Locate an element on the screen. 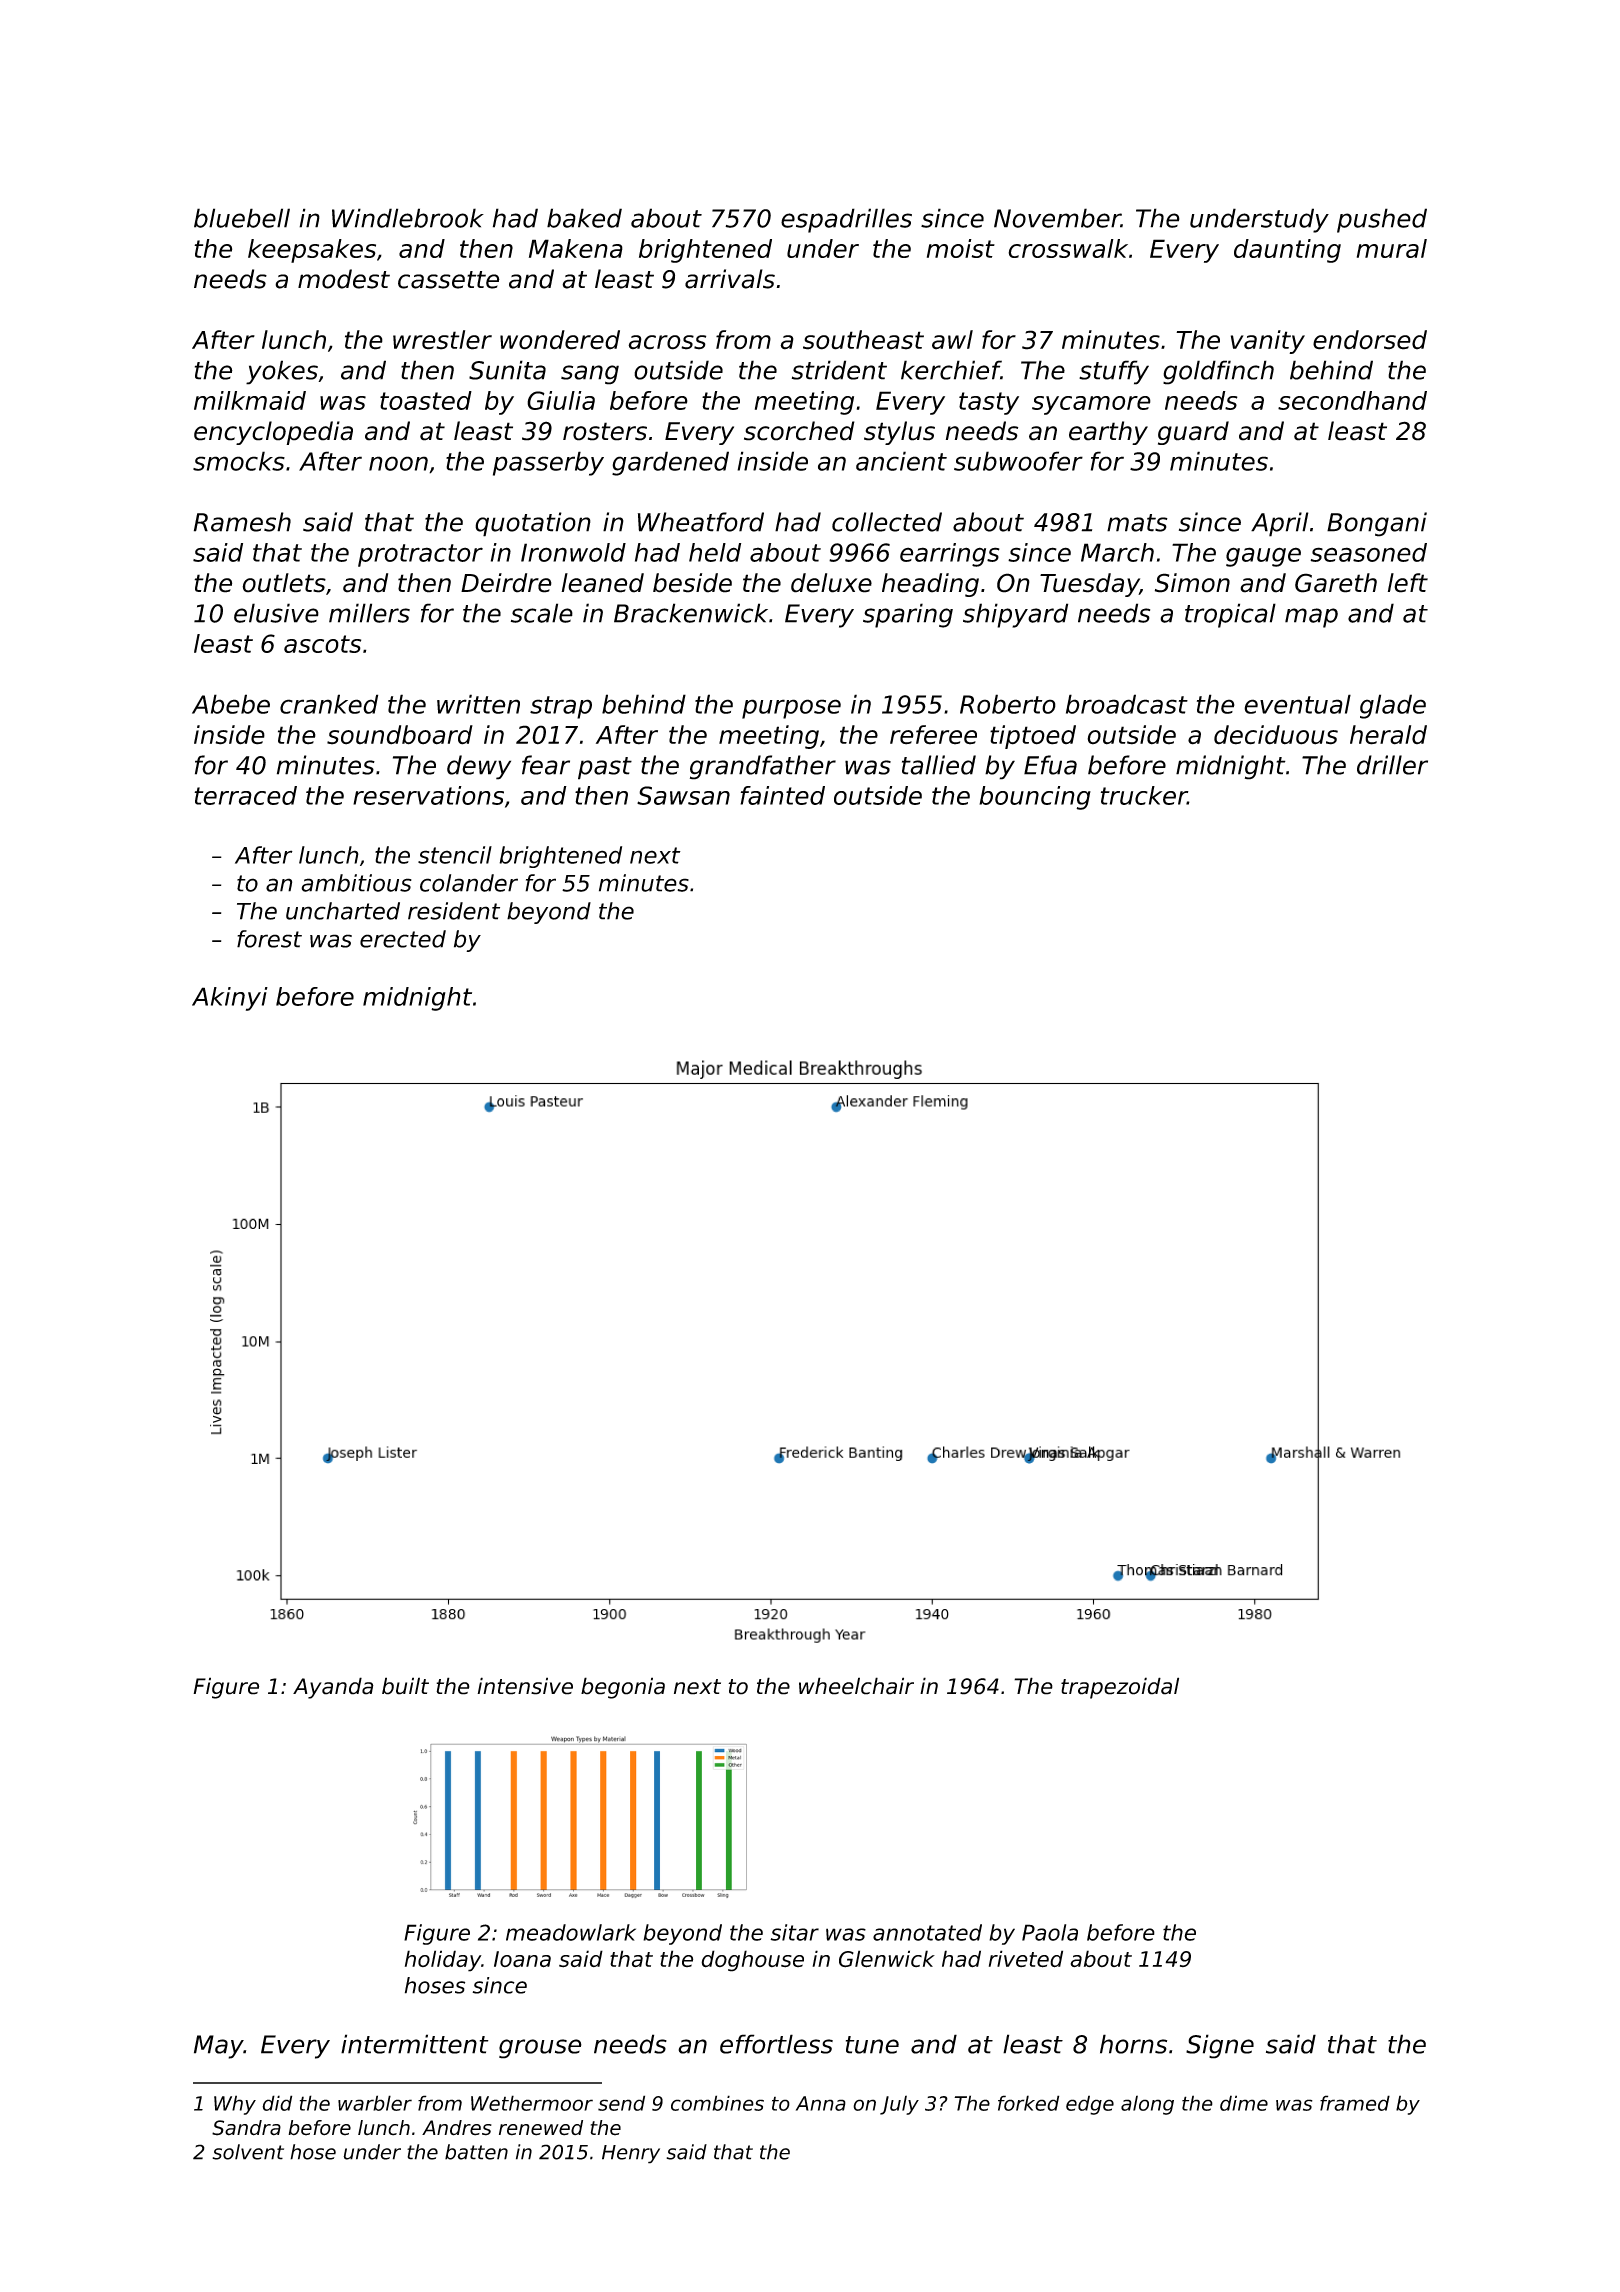  espadrilles is located at coordinates (846, 220).
